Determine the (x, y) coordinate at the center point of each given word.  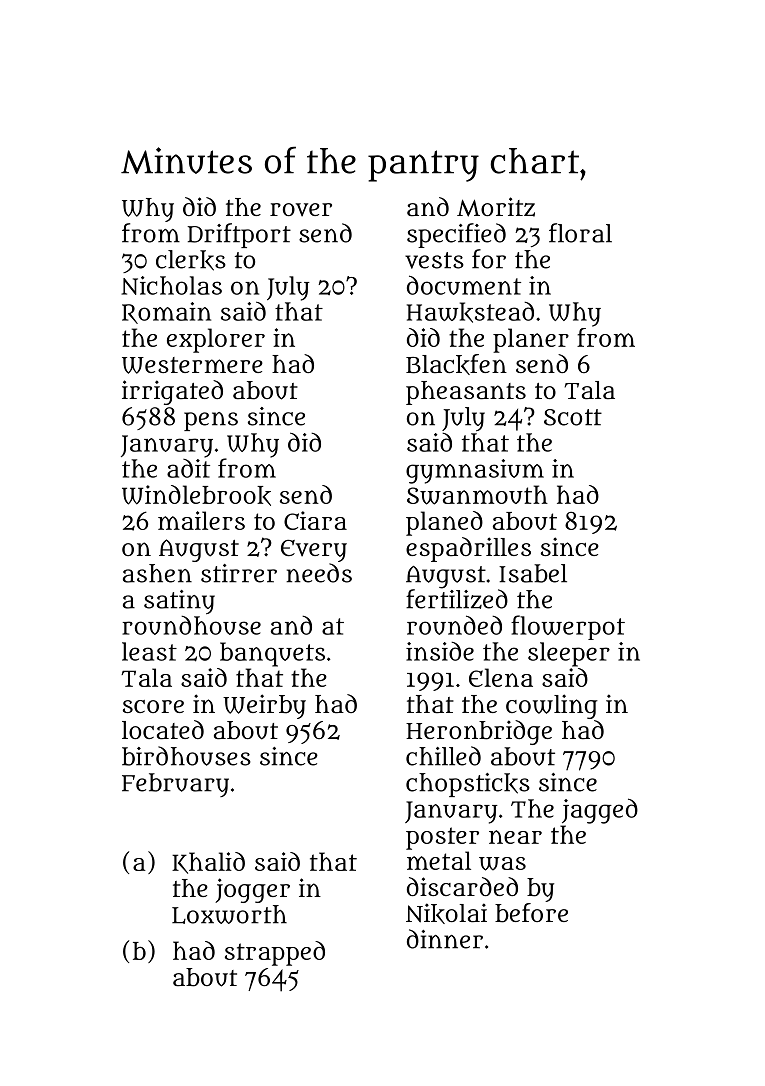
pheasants (466, 393)
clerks (191, 260)
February (175, 785)
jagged (600, 811)
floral (580, 233)
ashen (157, 573)
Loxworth (229, 914)
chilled (443, 756)
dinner (445, 939)
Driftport (239, 235)
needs (319, 573)
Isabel (533, 573)
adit (188, 468)
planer (531, 340)
